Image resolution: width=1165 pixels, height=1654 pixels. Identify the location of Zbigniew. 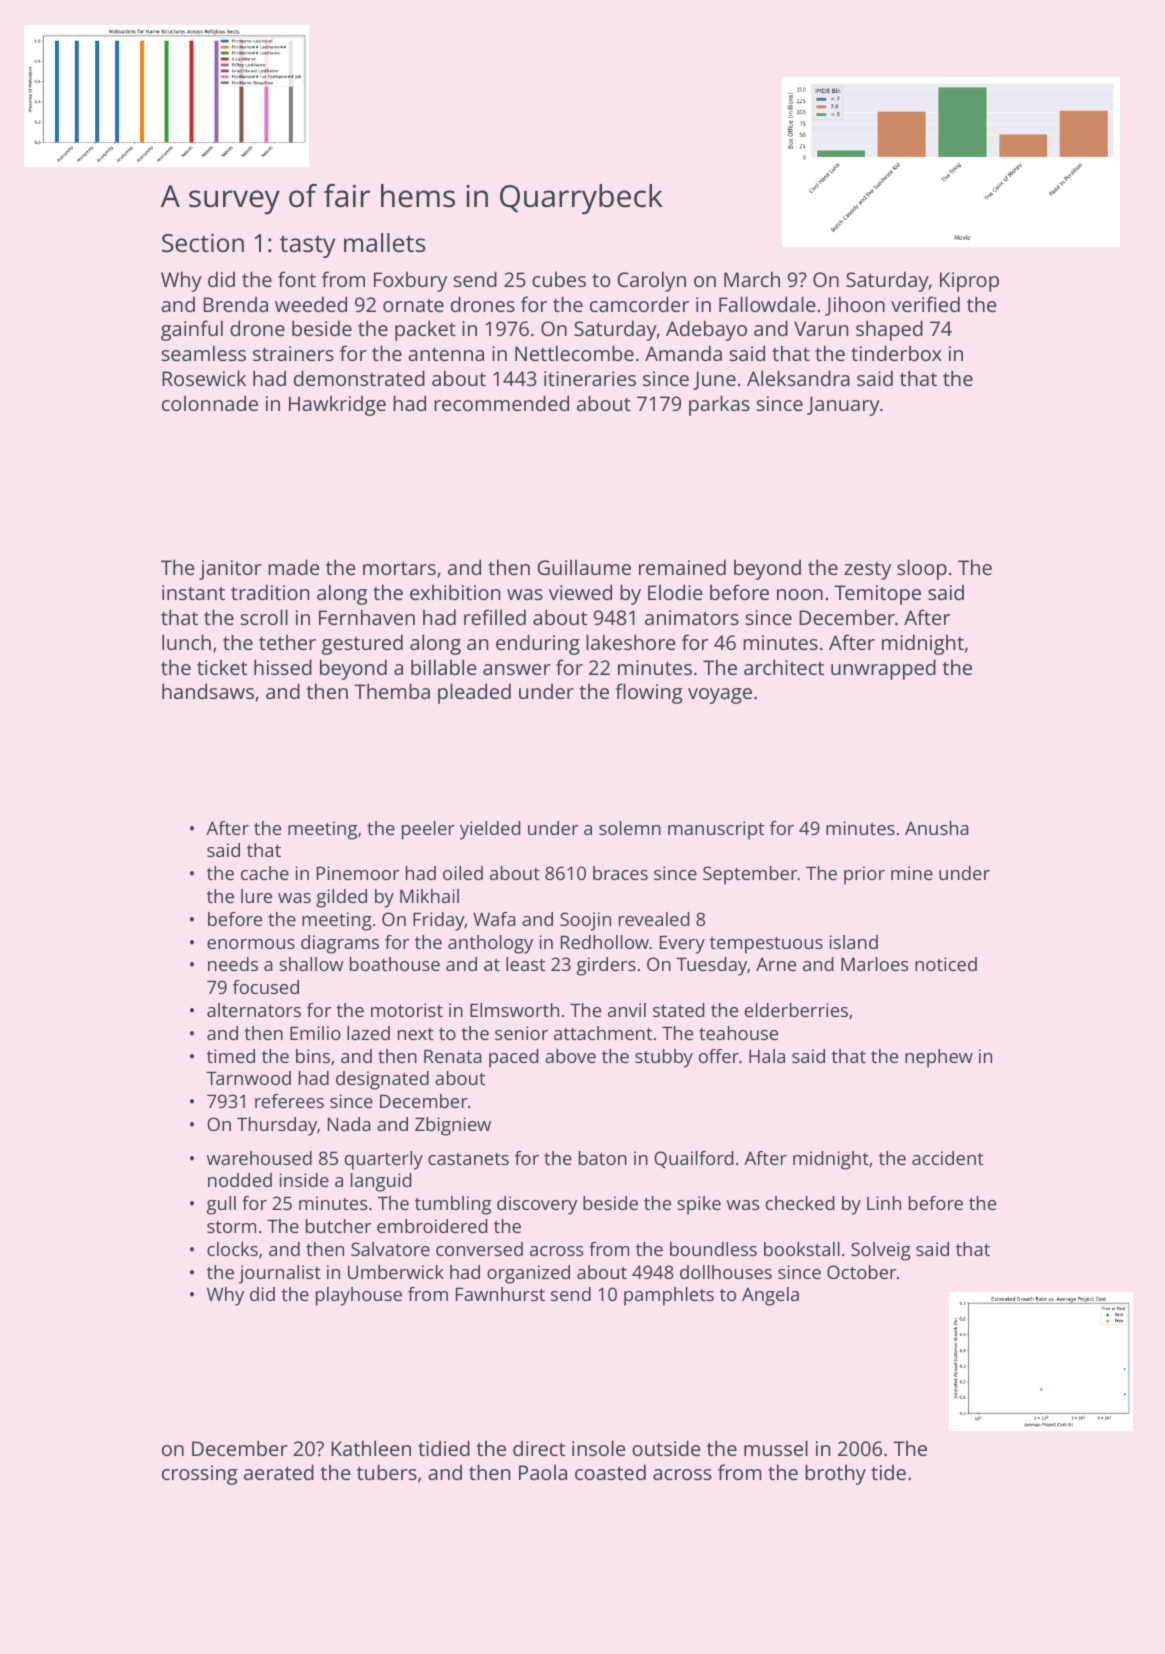
(453, 1126).
